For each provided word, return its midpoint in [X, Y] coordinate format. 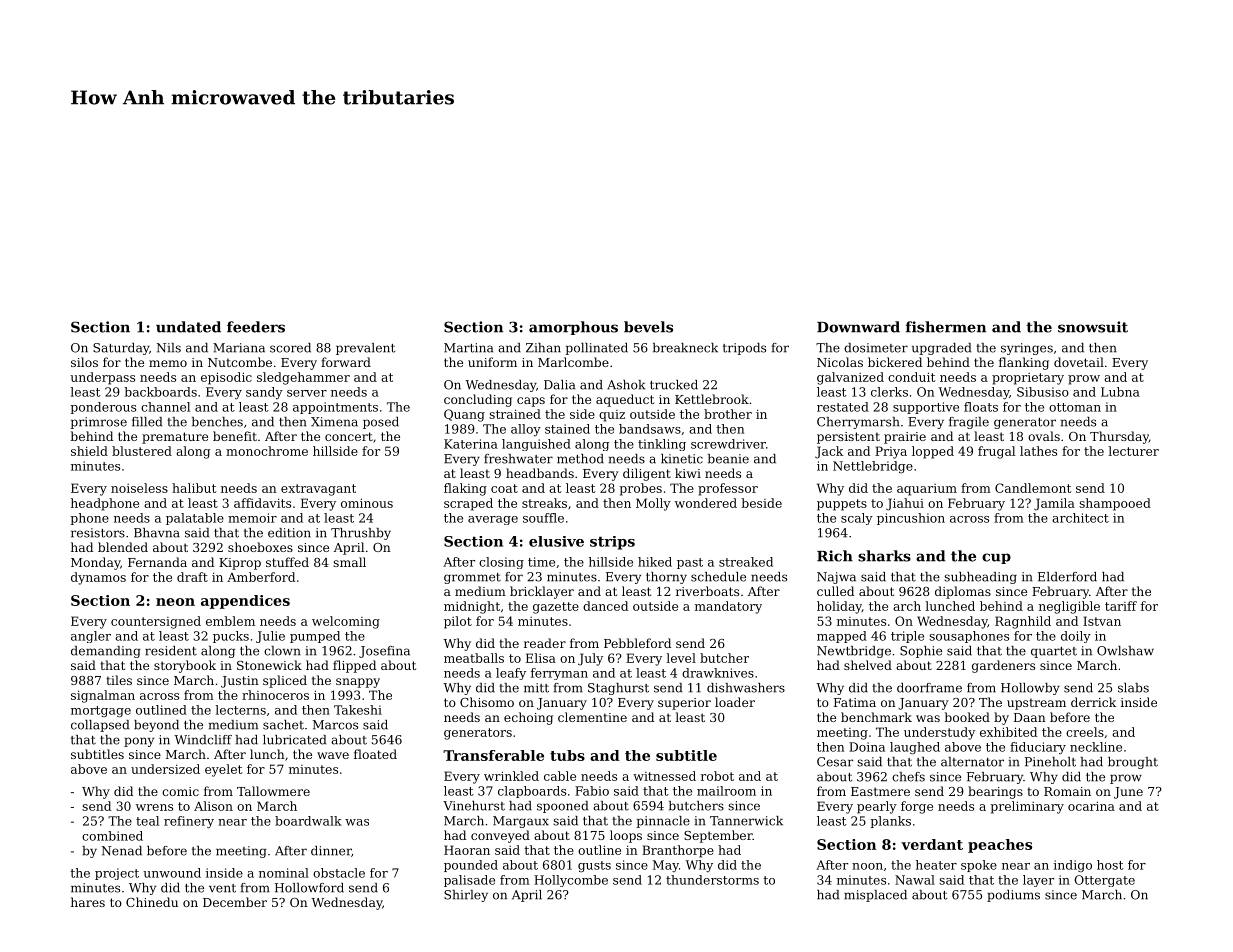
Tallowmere [273, 791]
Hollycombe [571, 881]
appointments [335, 408]
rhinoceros [275, 695]
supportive [926, 408]
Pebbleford [637, 643]
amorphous [573, 328]
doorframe [929, 688]
